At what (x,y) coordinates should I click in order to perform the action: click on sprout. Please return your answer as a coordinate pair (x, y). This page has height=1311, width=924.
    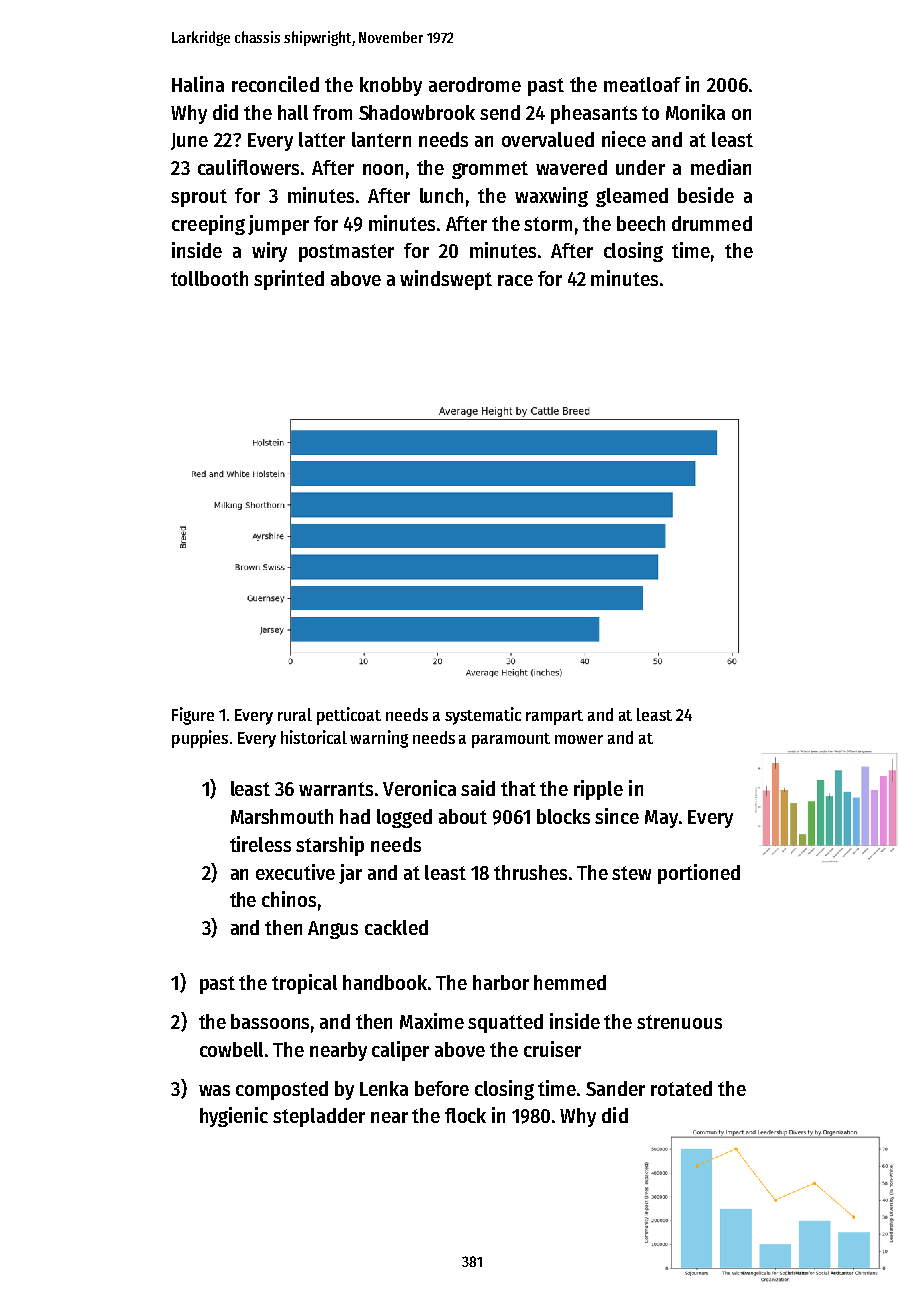
    Looking at the image, I should click on (199, 198).
